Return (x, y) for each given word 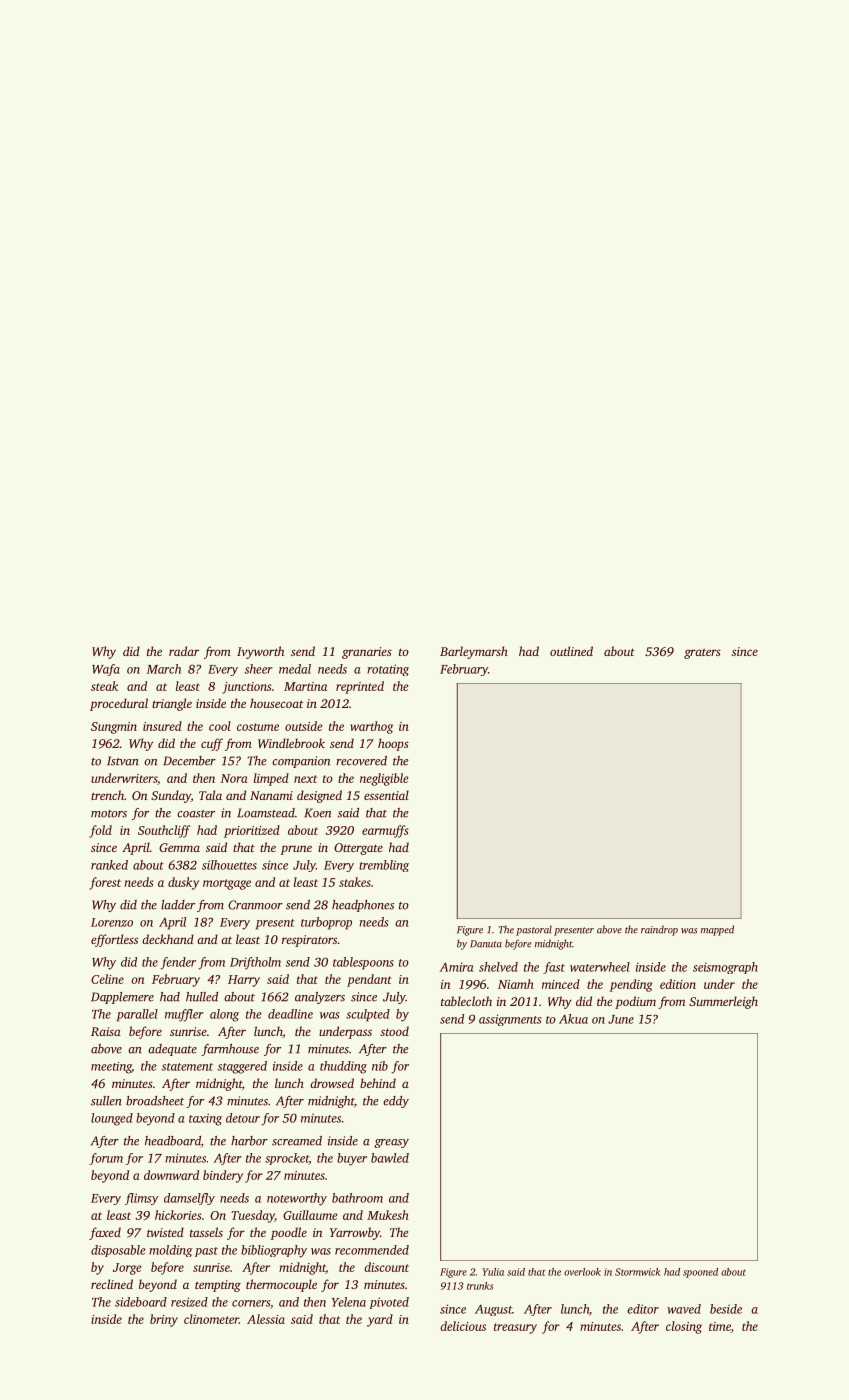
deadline (290, 1014)
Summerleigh (723, 1002)
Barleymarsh (474, 652)
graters (702, 653)
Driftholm (255, 963)
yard (380, 1320)
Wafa (106, 670)
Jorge (127, 1269)
